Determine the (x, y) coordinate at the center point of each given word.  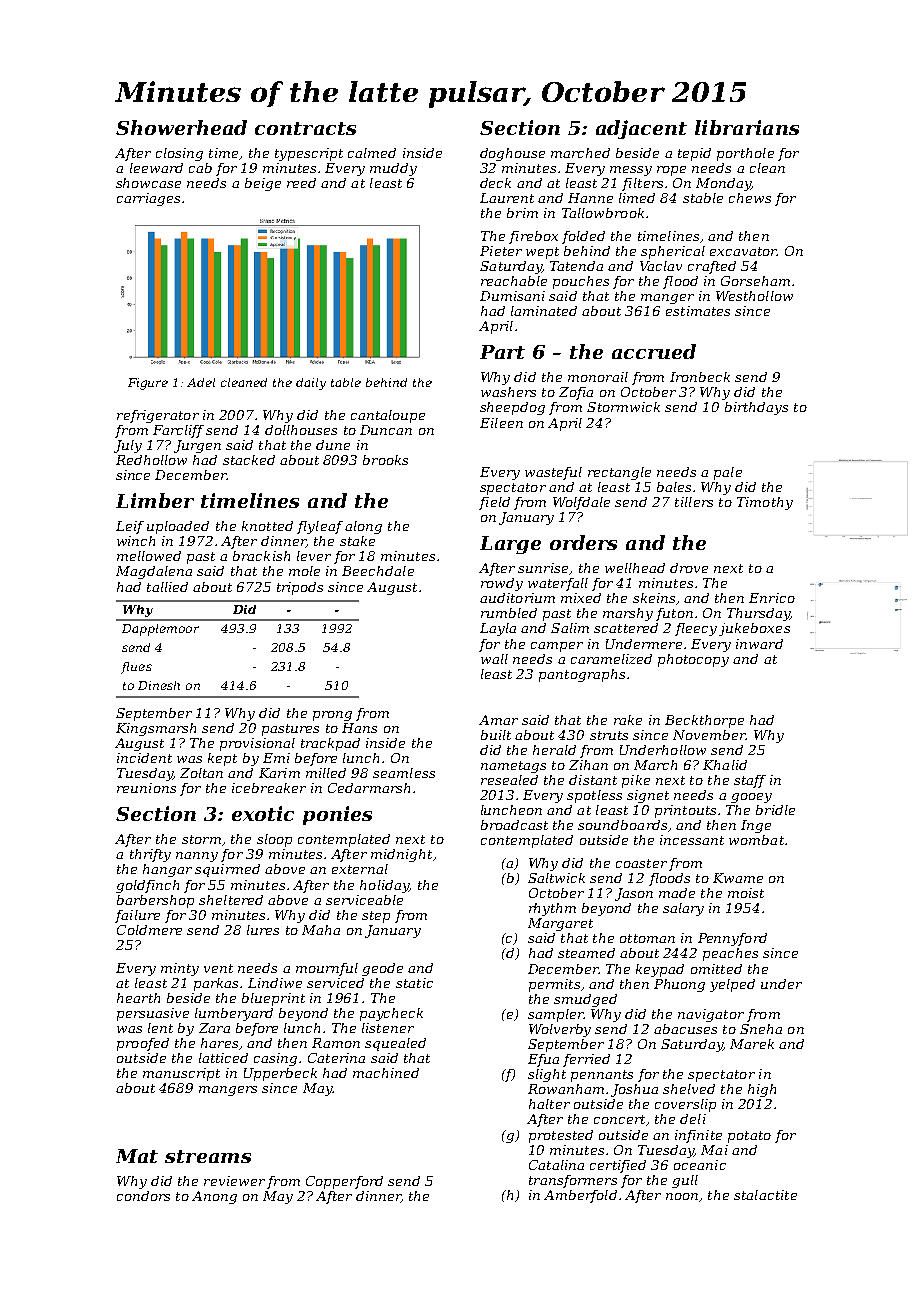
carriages (148, 199)
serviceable (364, 900)
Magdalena (154, 572)
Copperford (344, 1182)
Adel (201, 382)
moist (746, 893)
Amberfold (580, 1196)
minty (180, 969)
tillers (694, 502)
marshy (628, 614)
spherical (673, 252)
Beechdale (378, 571)
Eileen (501, 423)
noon (682, 1196)
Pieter (501, 251)
